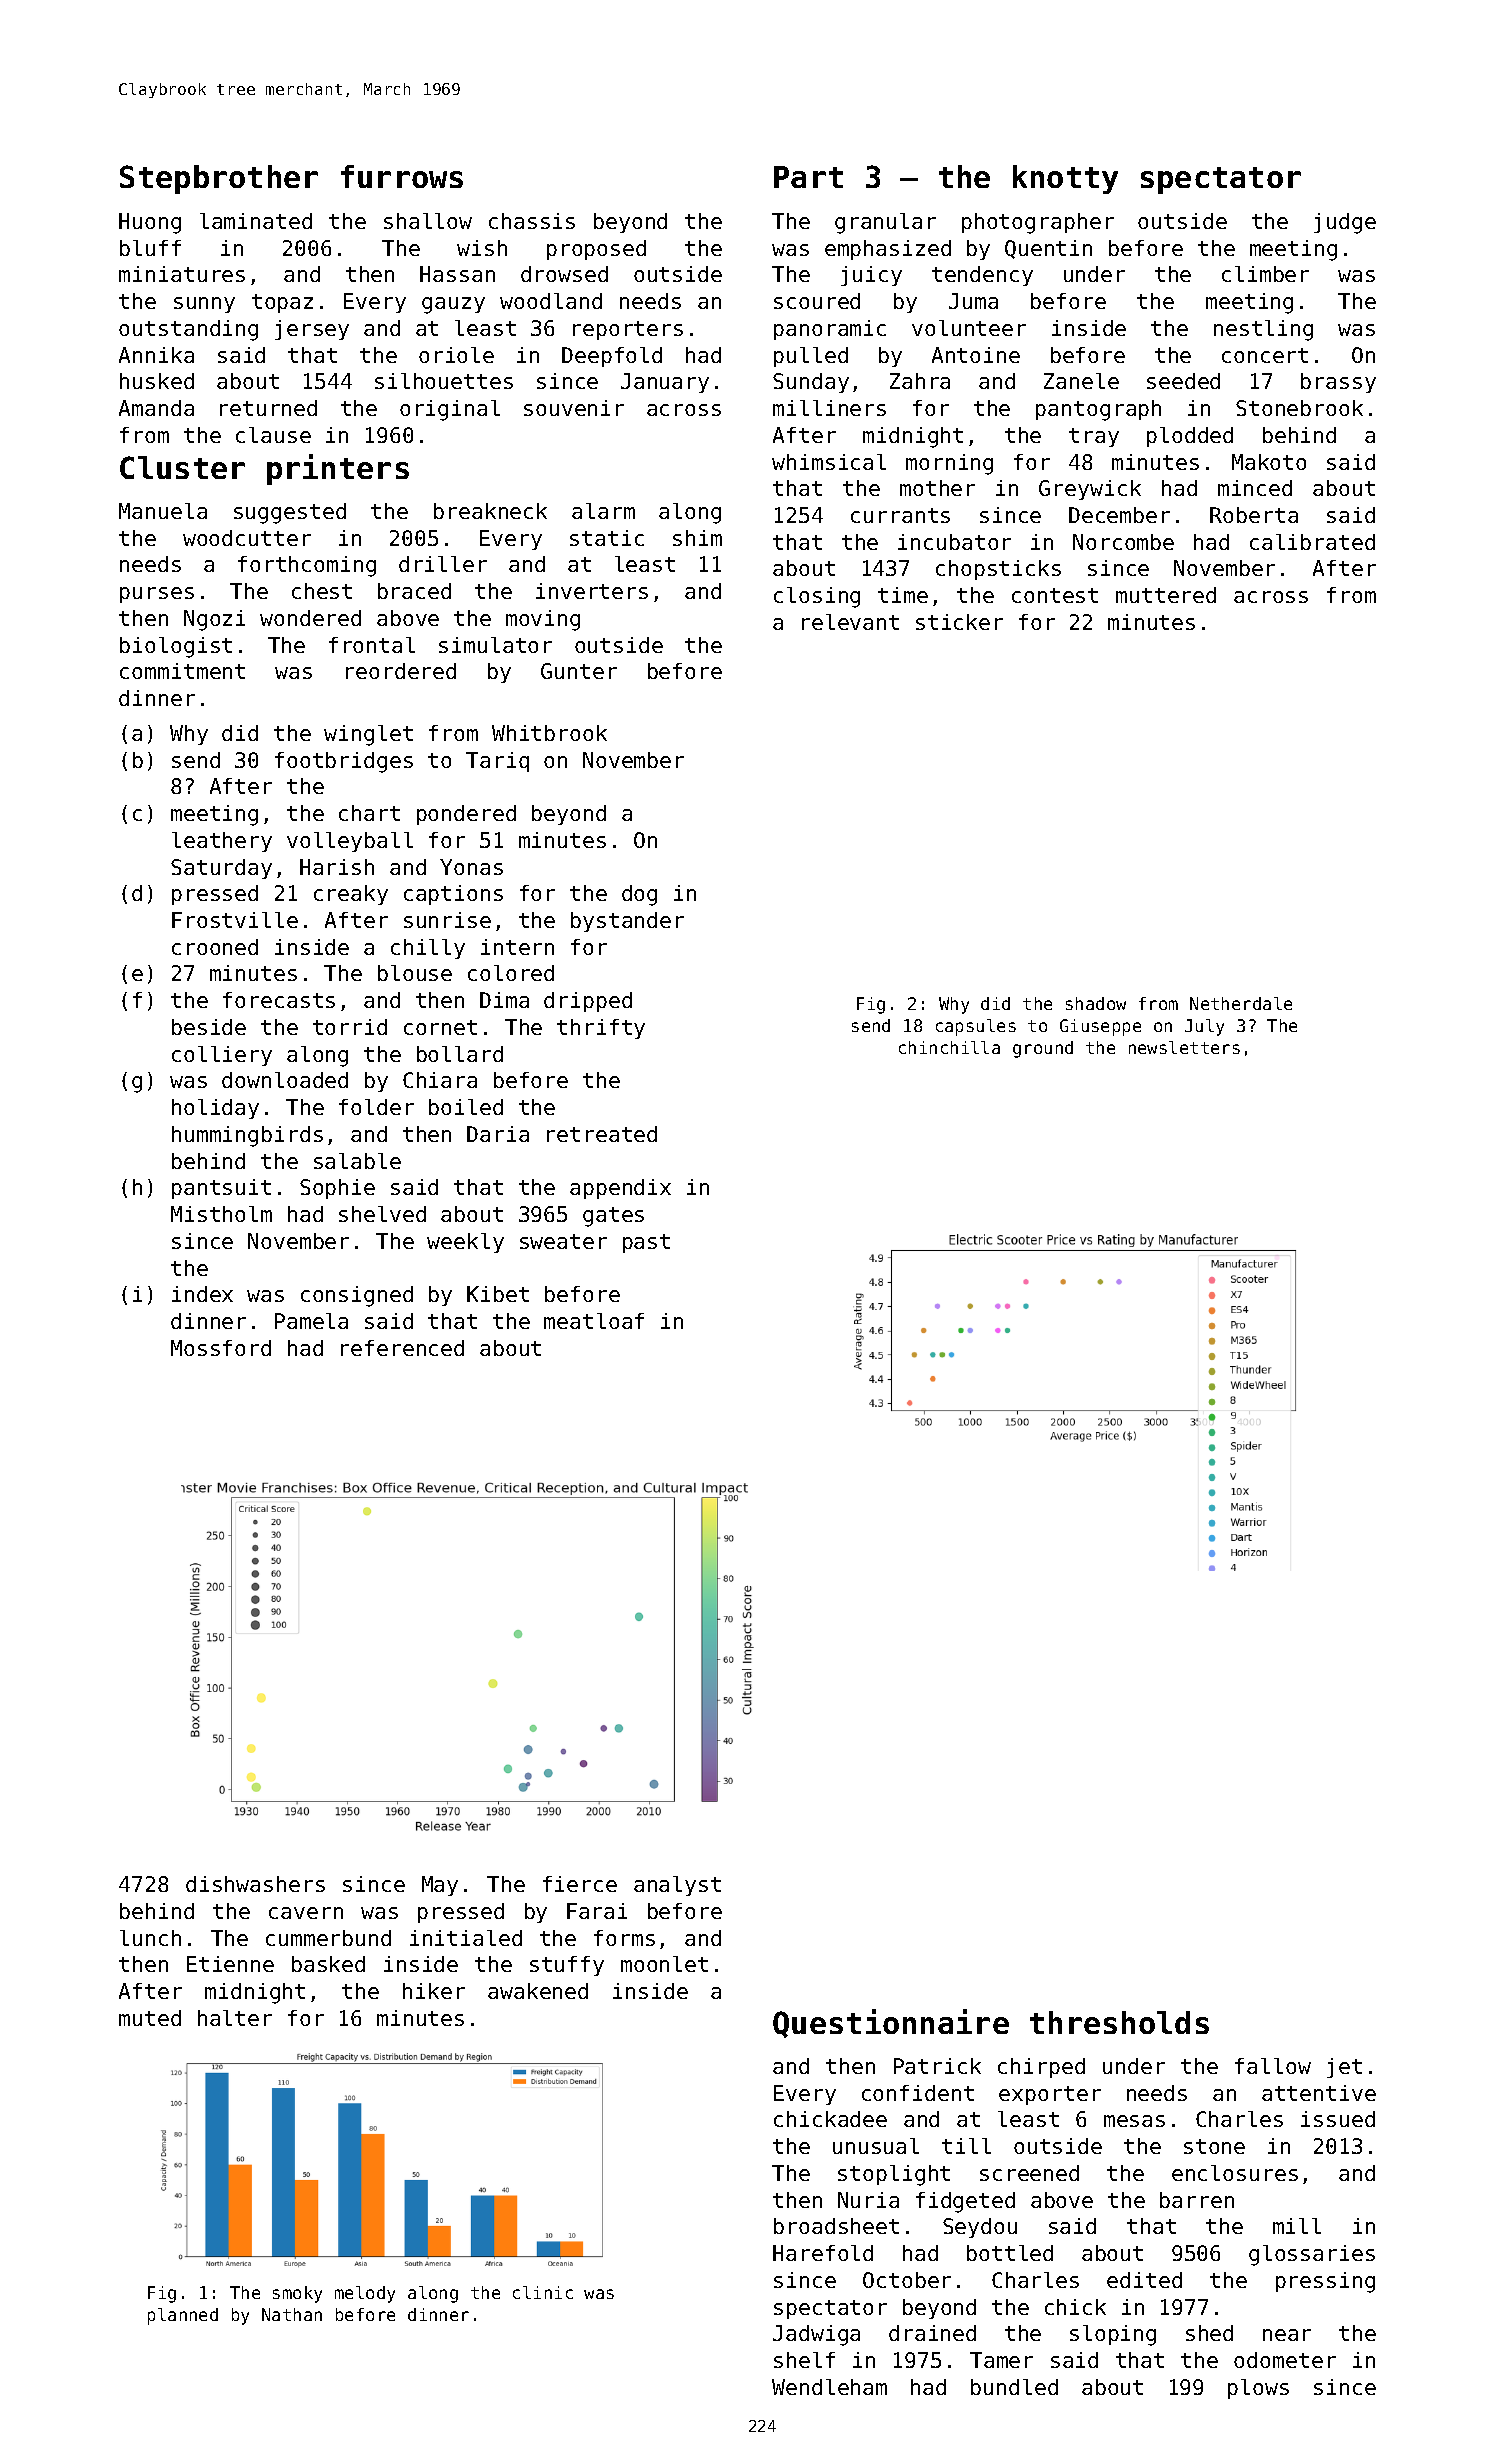 The height and width of the screenshot is (2464, 1496). Describe the element at coordinates (891, 2023) in the screenshot. I see `Questionnaire` at that location.
